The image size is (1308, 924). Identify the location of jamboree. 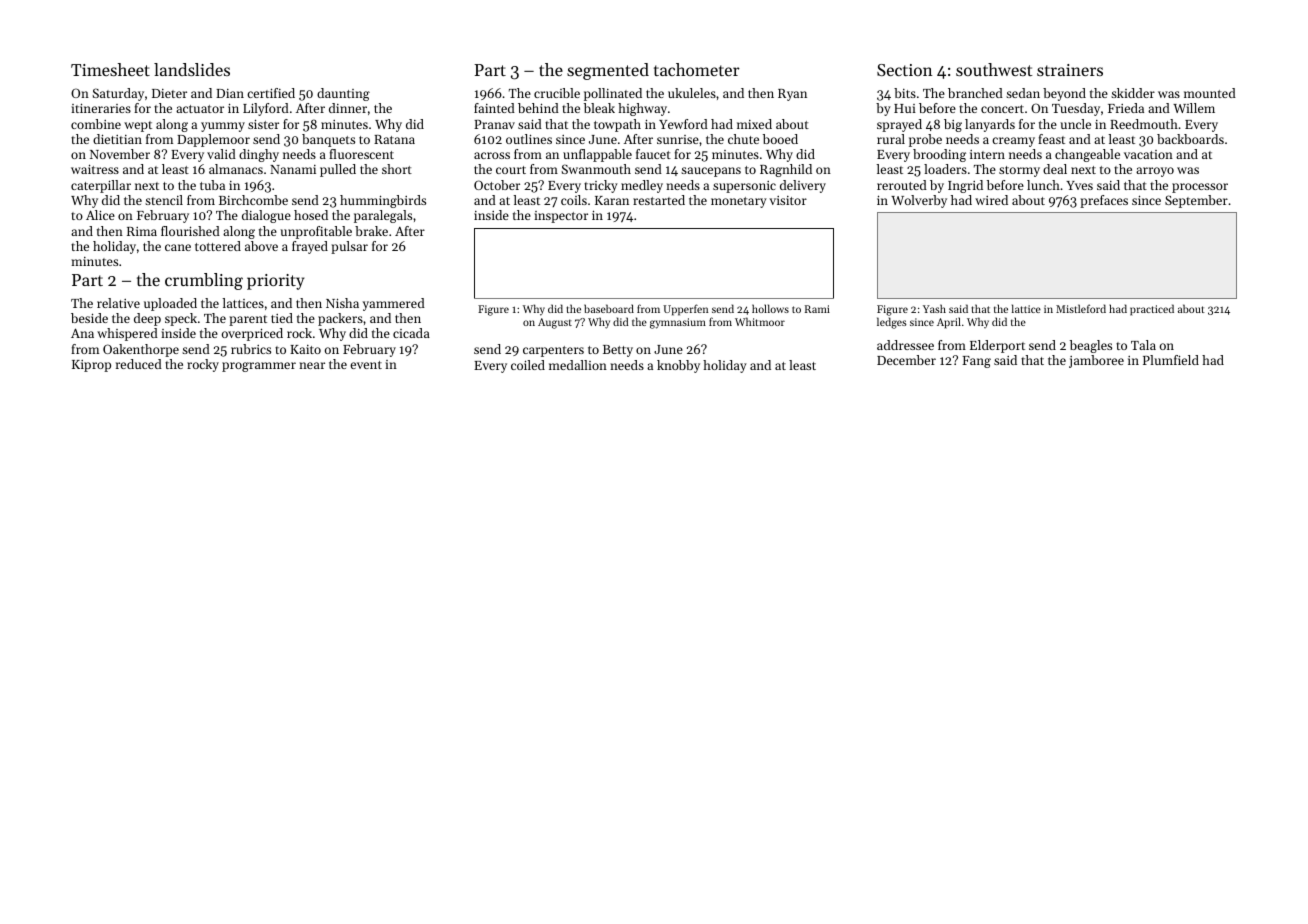
(1096, 361).
